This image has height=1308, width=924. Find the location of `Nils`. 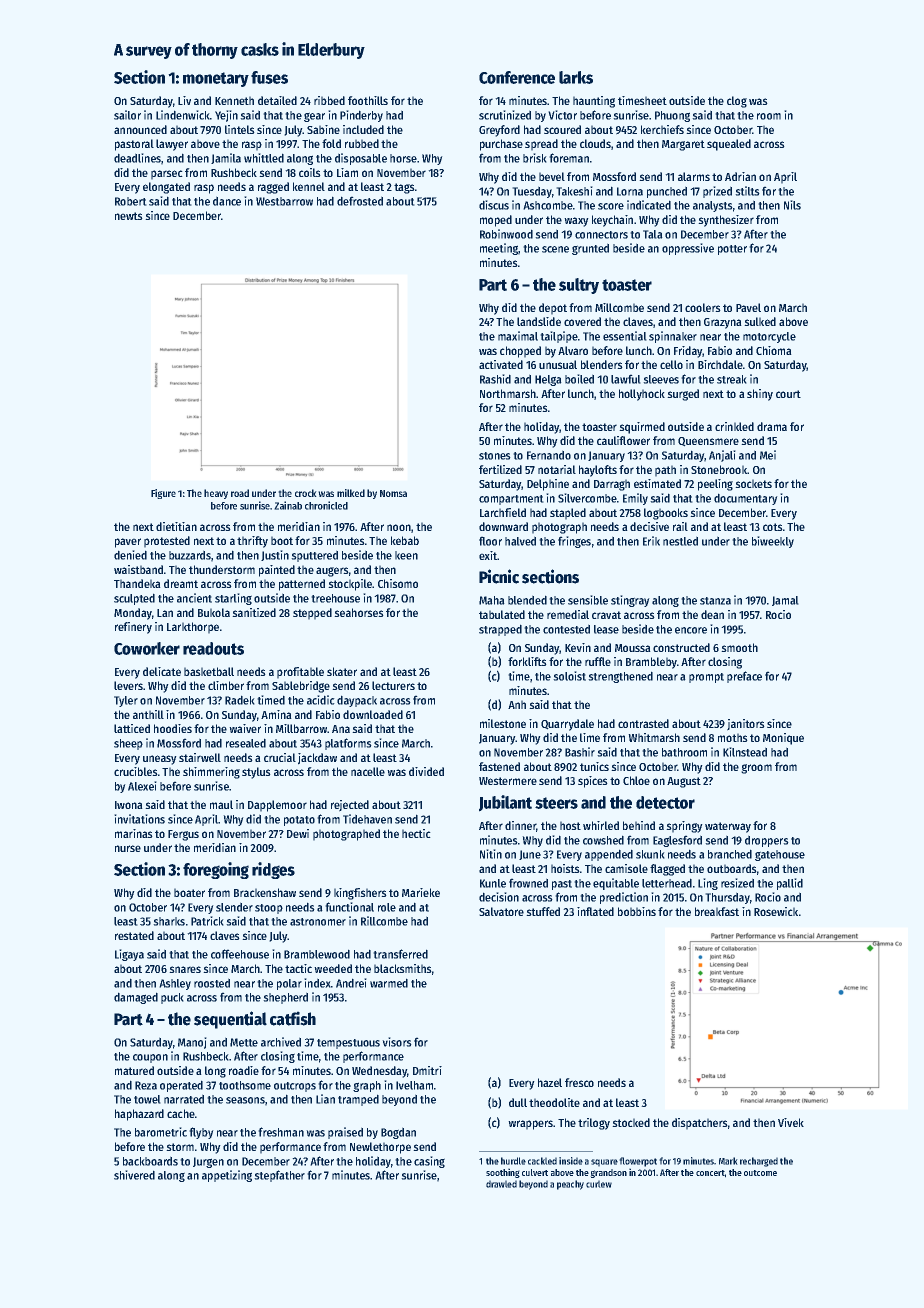

Nils is located at coordinates (792, 205).
